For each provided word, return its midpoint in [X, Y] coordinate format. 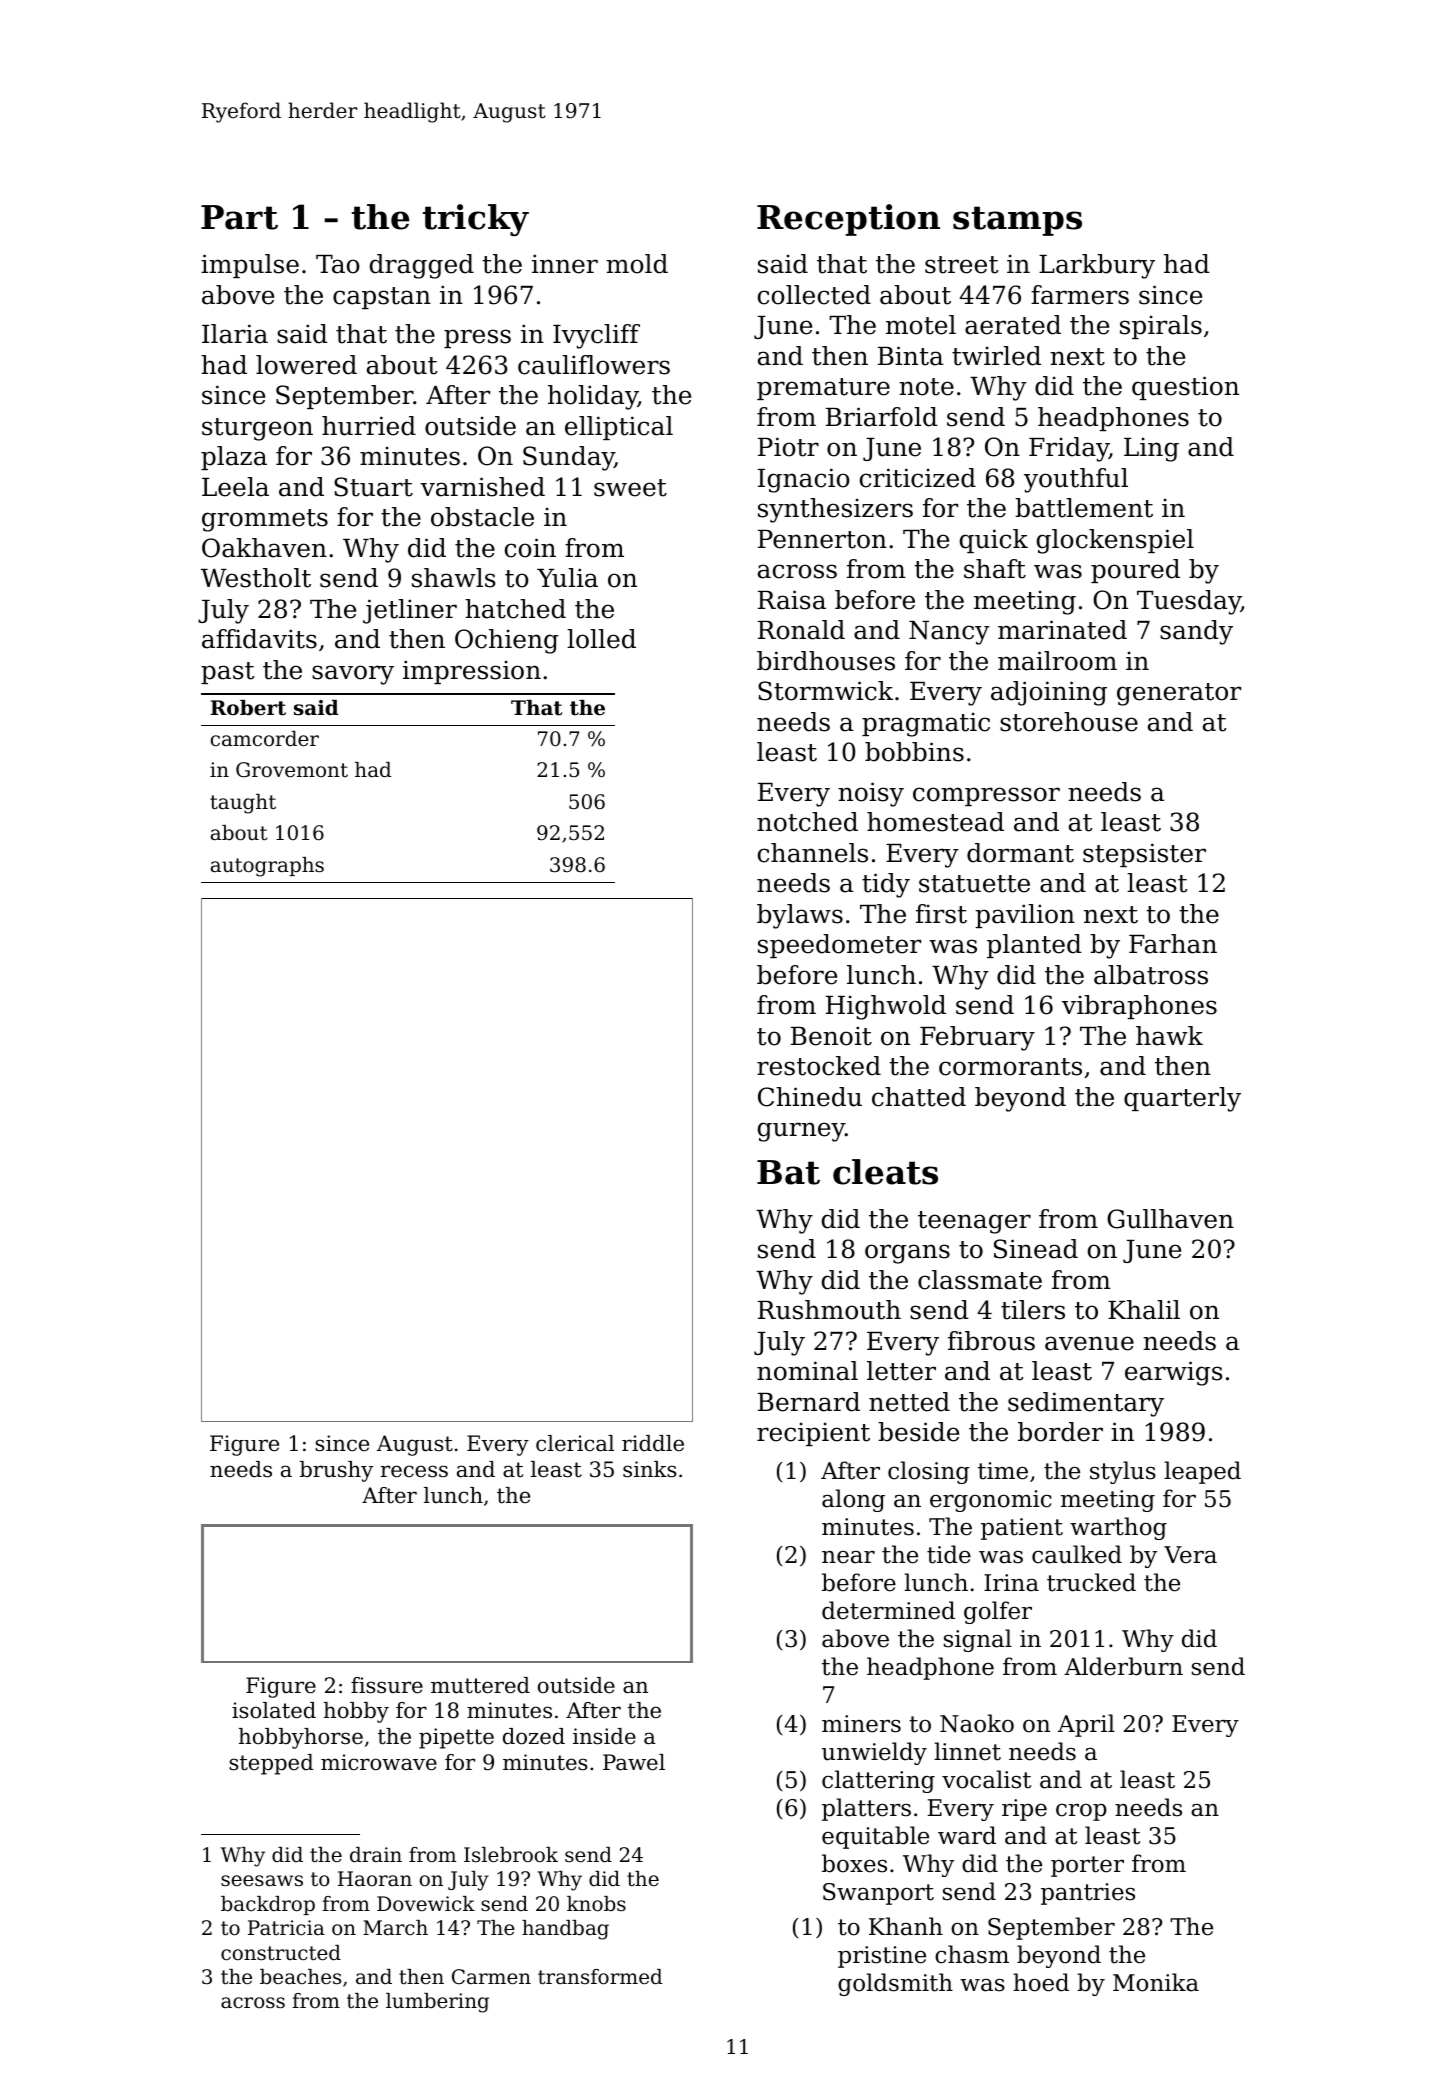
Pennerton [822, 539]
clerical [575, 1443]
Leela [235, 487]
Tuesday [1189, 602]
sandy [1196, 632]
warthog [1118, 1528]
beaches [300, 1976]
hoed [1041, 1982]
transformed [600, 1977]
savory [353, 675]
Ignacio [804, 480]
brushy [336, 1471]
